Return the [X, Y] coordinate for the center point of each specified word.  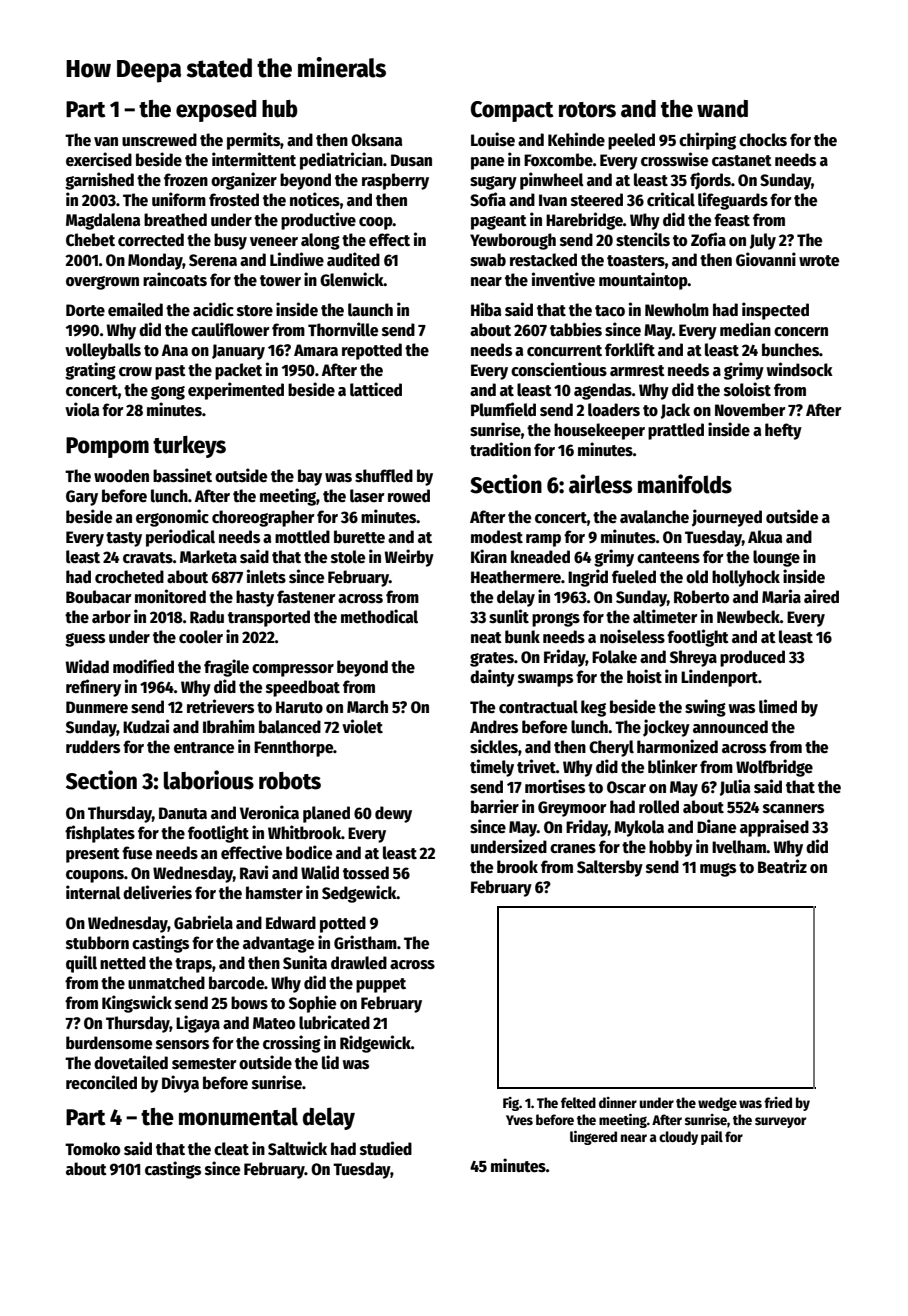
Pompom [107, 447]
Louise [493, 139]
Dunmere [97, 707]
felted [578, 1102]
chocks [763, 140]
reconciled [101, 1082]
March [367, 707]
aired [821, 596]
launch [370, 310]
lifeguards [733, 201]
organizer [244, 181]
